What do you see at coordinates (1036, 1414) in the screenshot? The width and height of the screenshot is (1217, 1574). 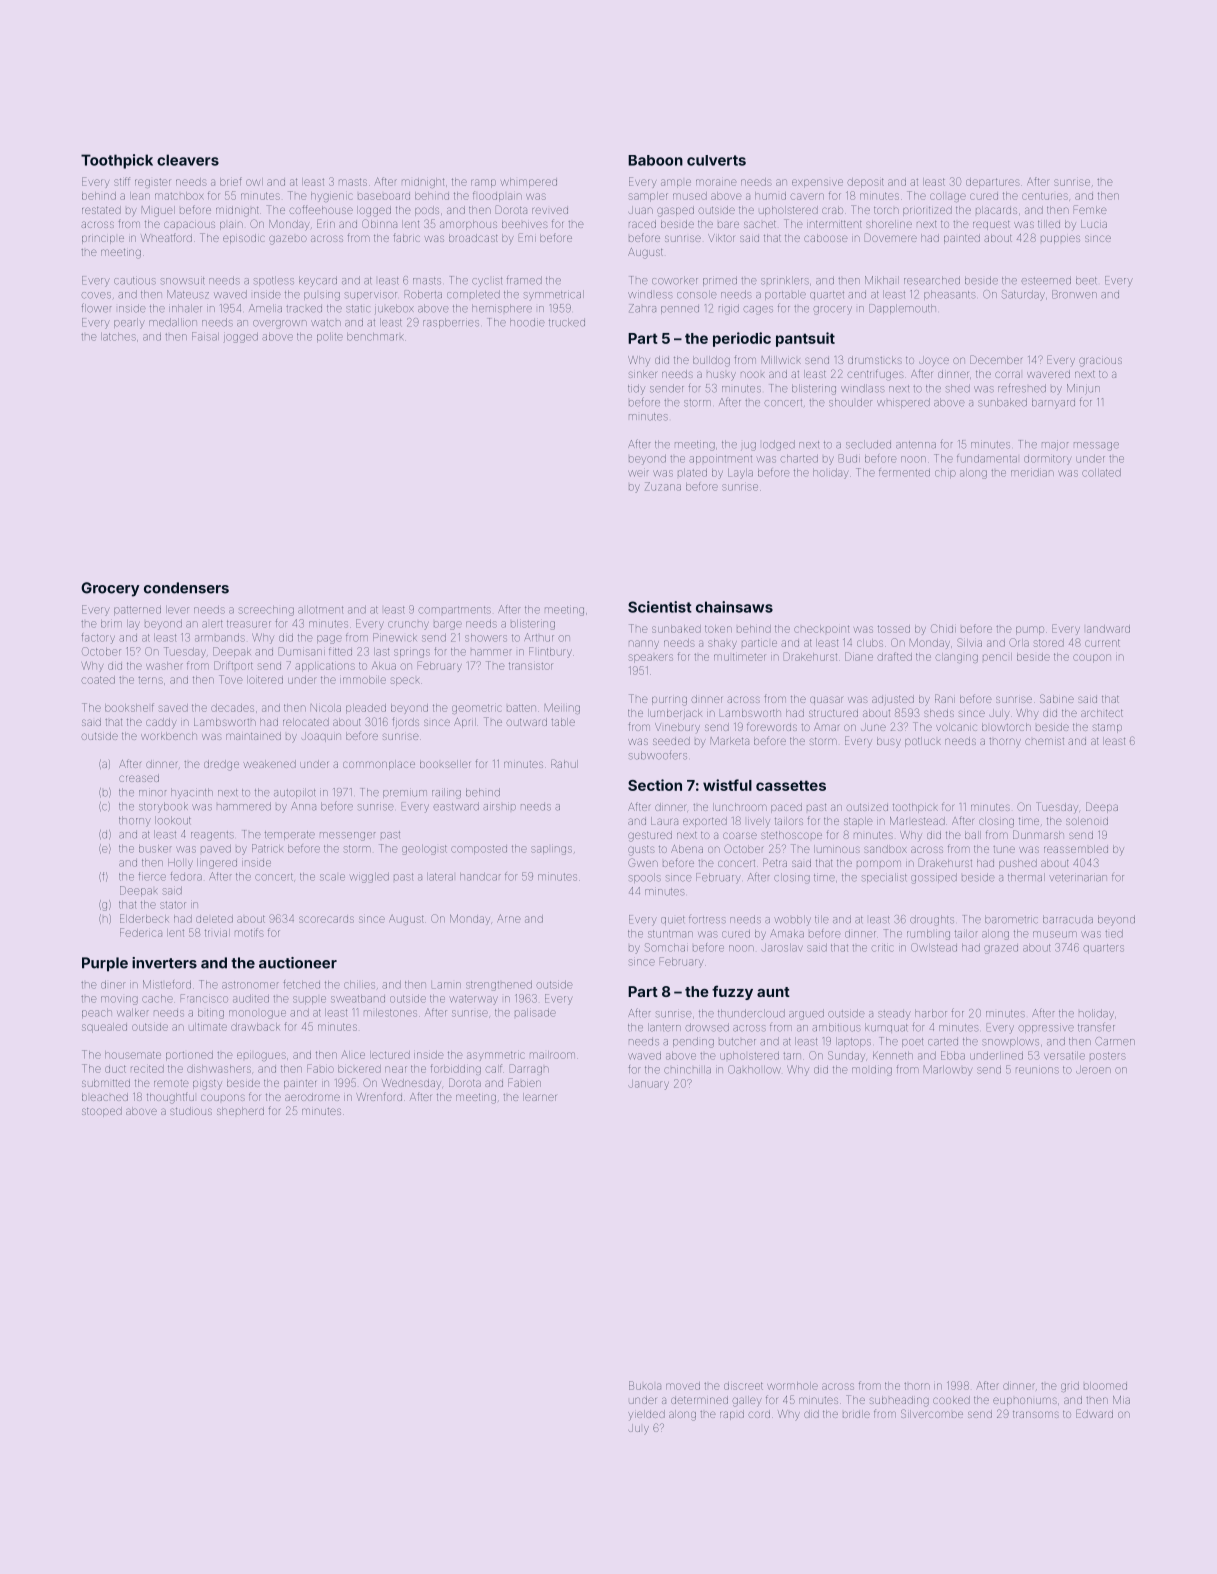 I see `transoms` at bounding box center [1036, 1414].
